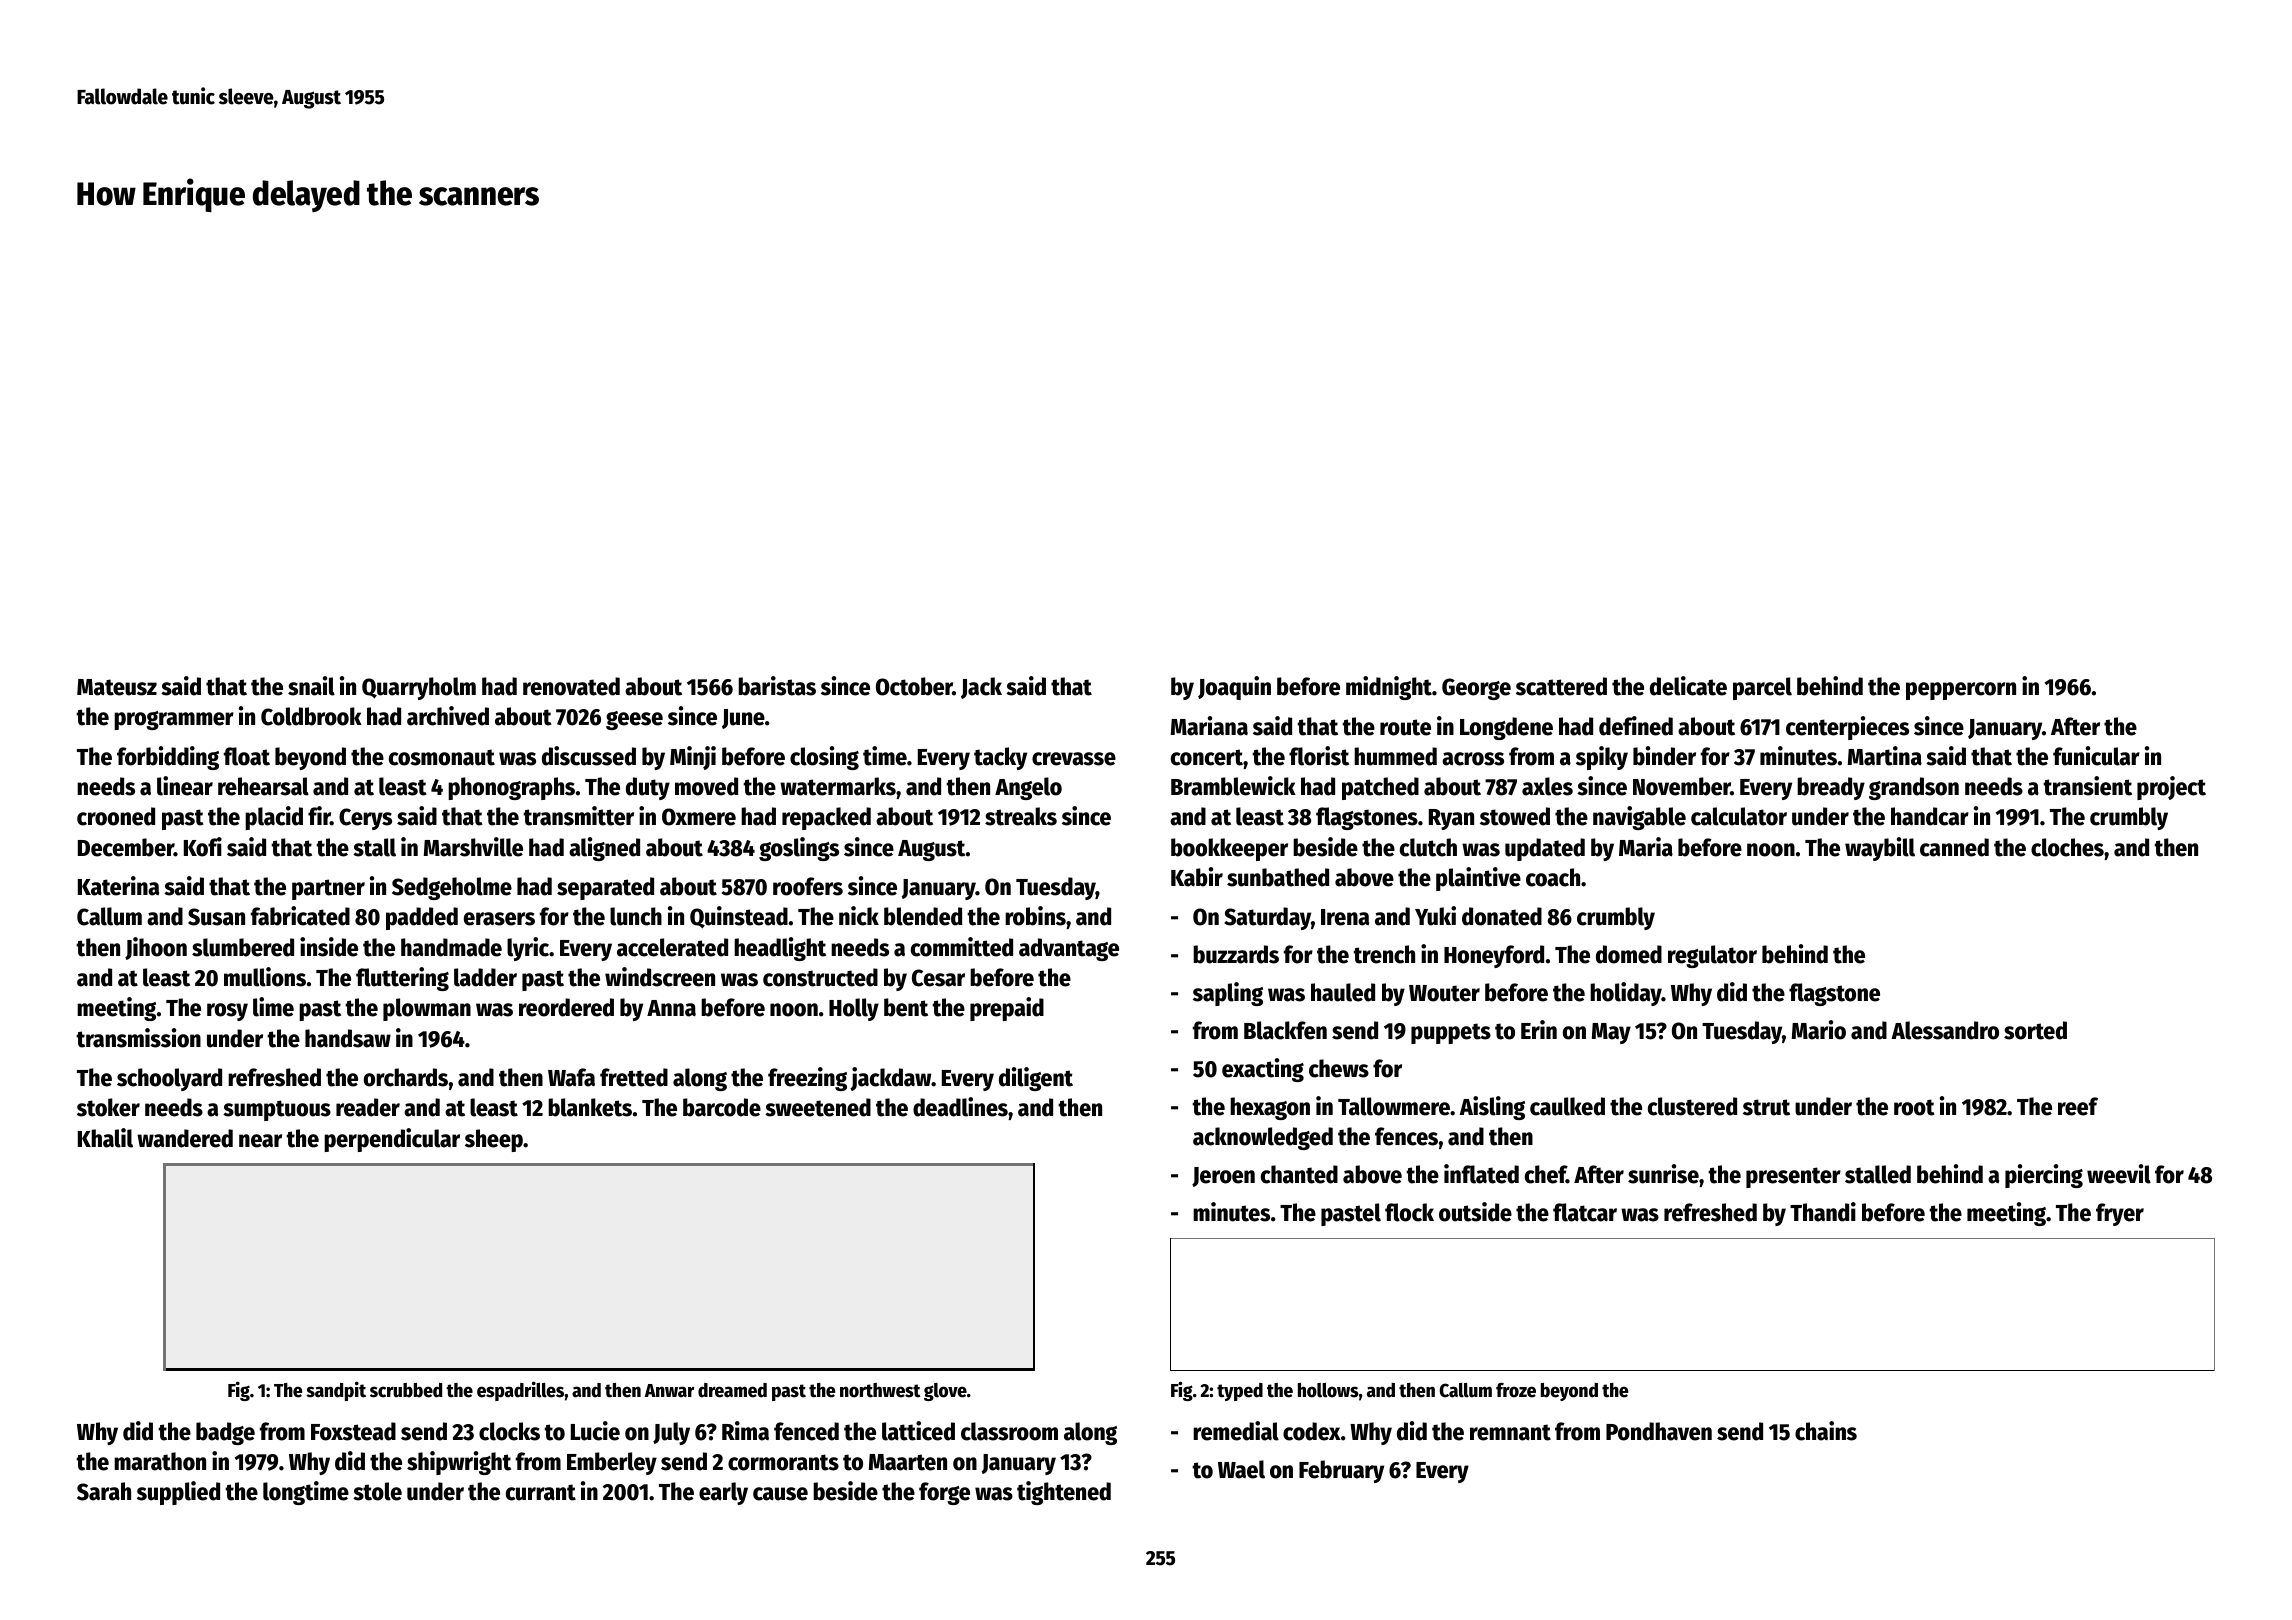 The width and height of the page is (2292, 1620). What do you see at coordinates (1240, 1392) in the page?
I see `typed` at bounding box center [1240, 1392].
